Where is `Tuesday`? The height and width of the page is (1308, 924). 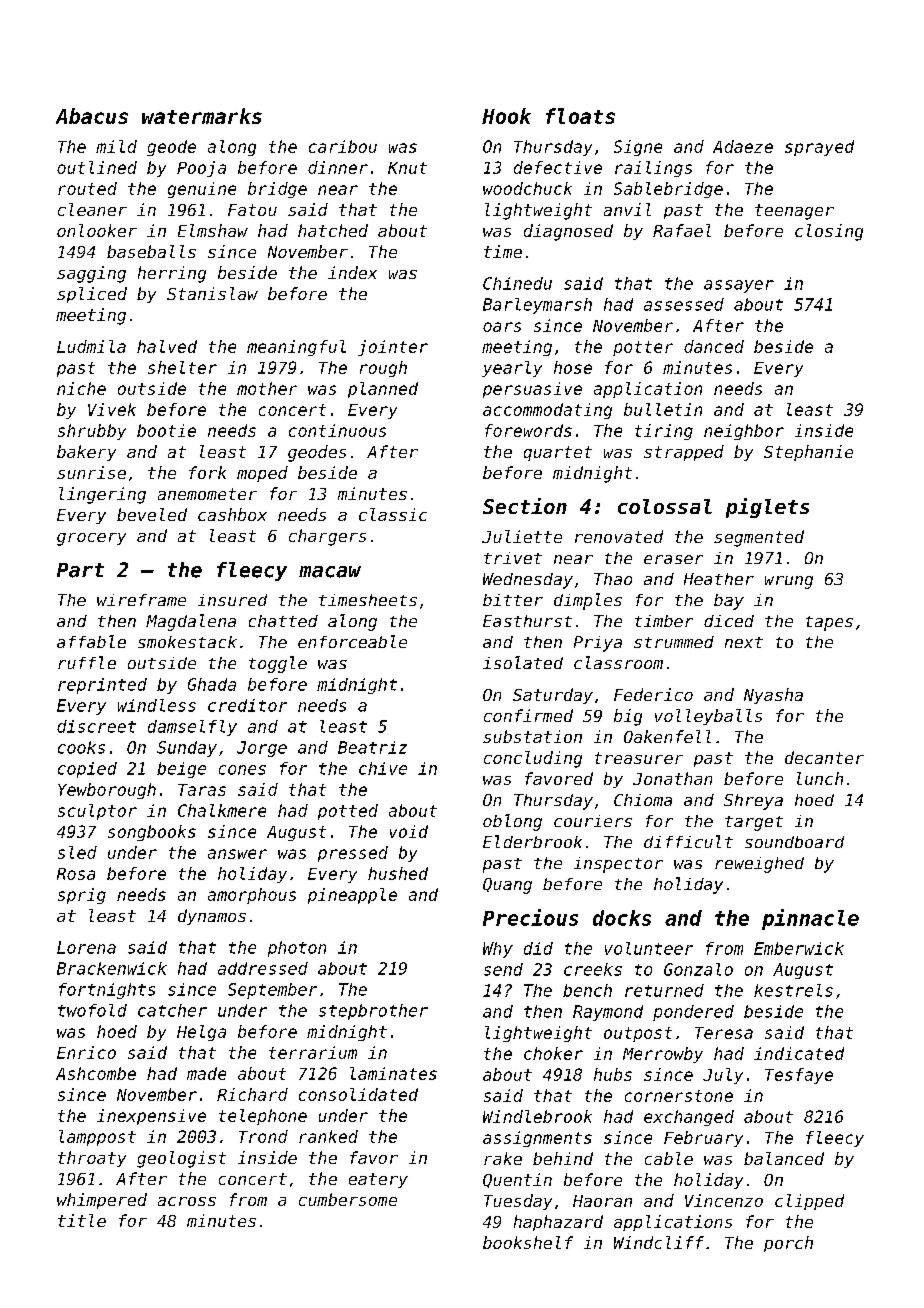
Tuesday is located at coordinates (518, 1202).
